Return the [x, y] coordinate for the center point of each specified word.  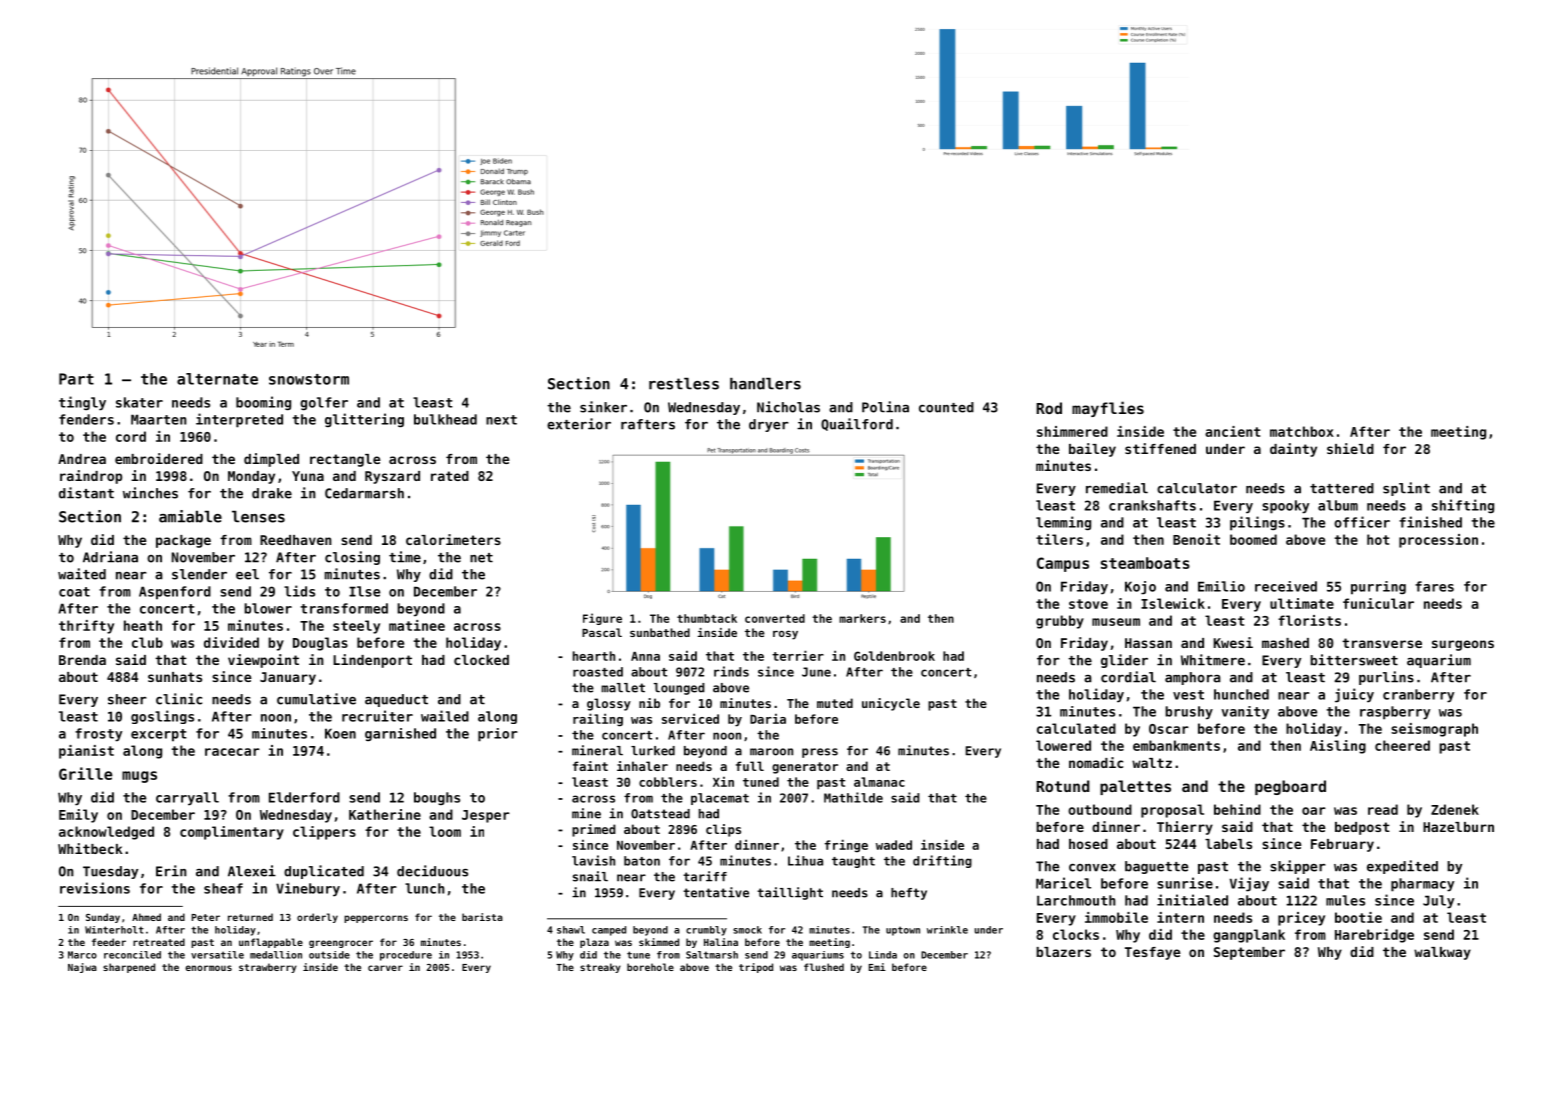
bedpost [1362, 828]
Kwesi [1233, 642]
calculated [1076, 728]
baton [642, 861]
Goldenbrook [894, 656]
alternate [217, 379]
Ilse [364, 591]
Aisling [1338, 747]
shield [1350, 448]
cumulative [316, 699]
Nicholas [788, 407]
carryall [187, 799]
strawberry [268, 968]
